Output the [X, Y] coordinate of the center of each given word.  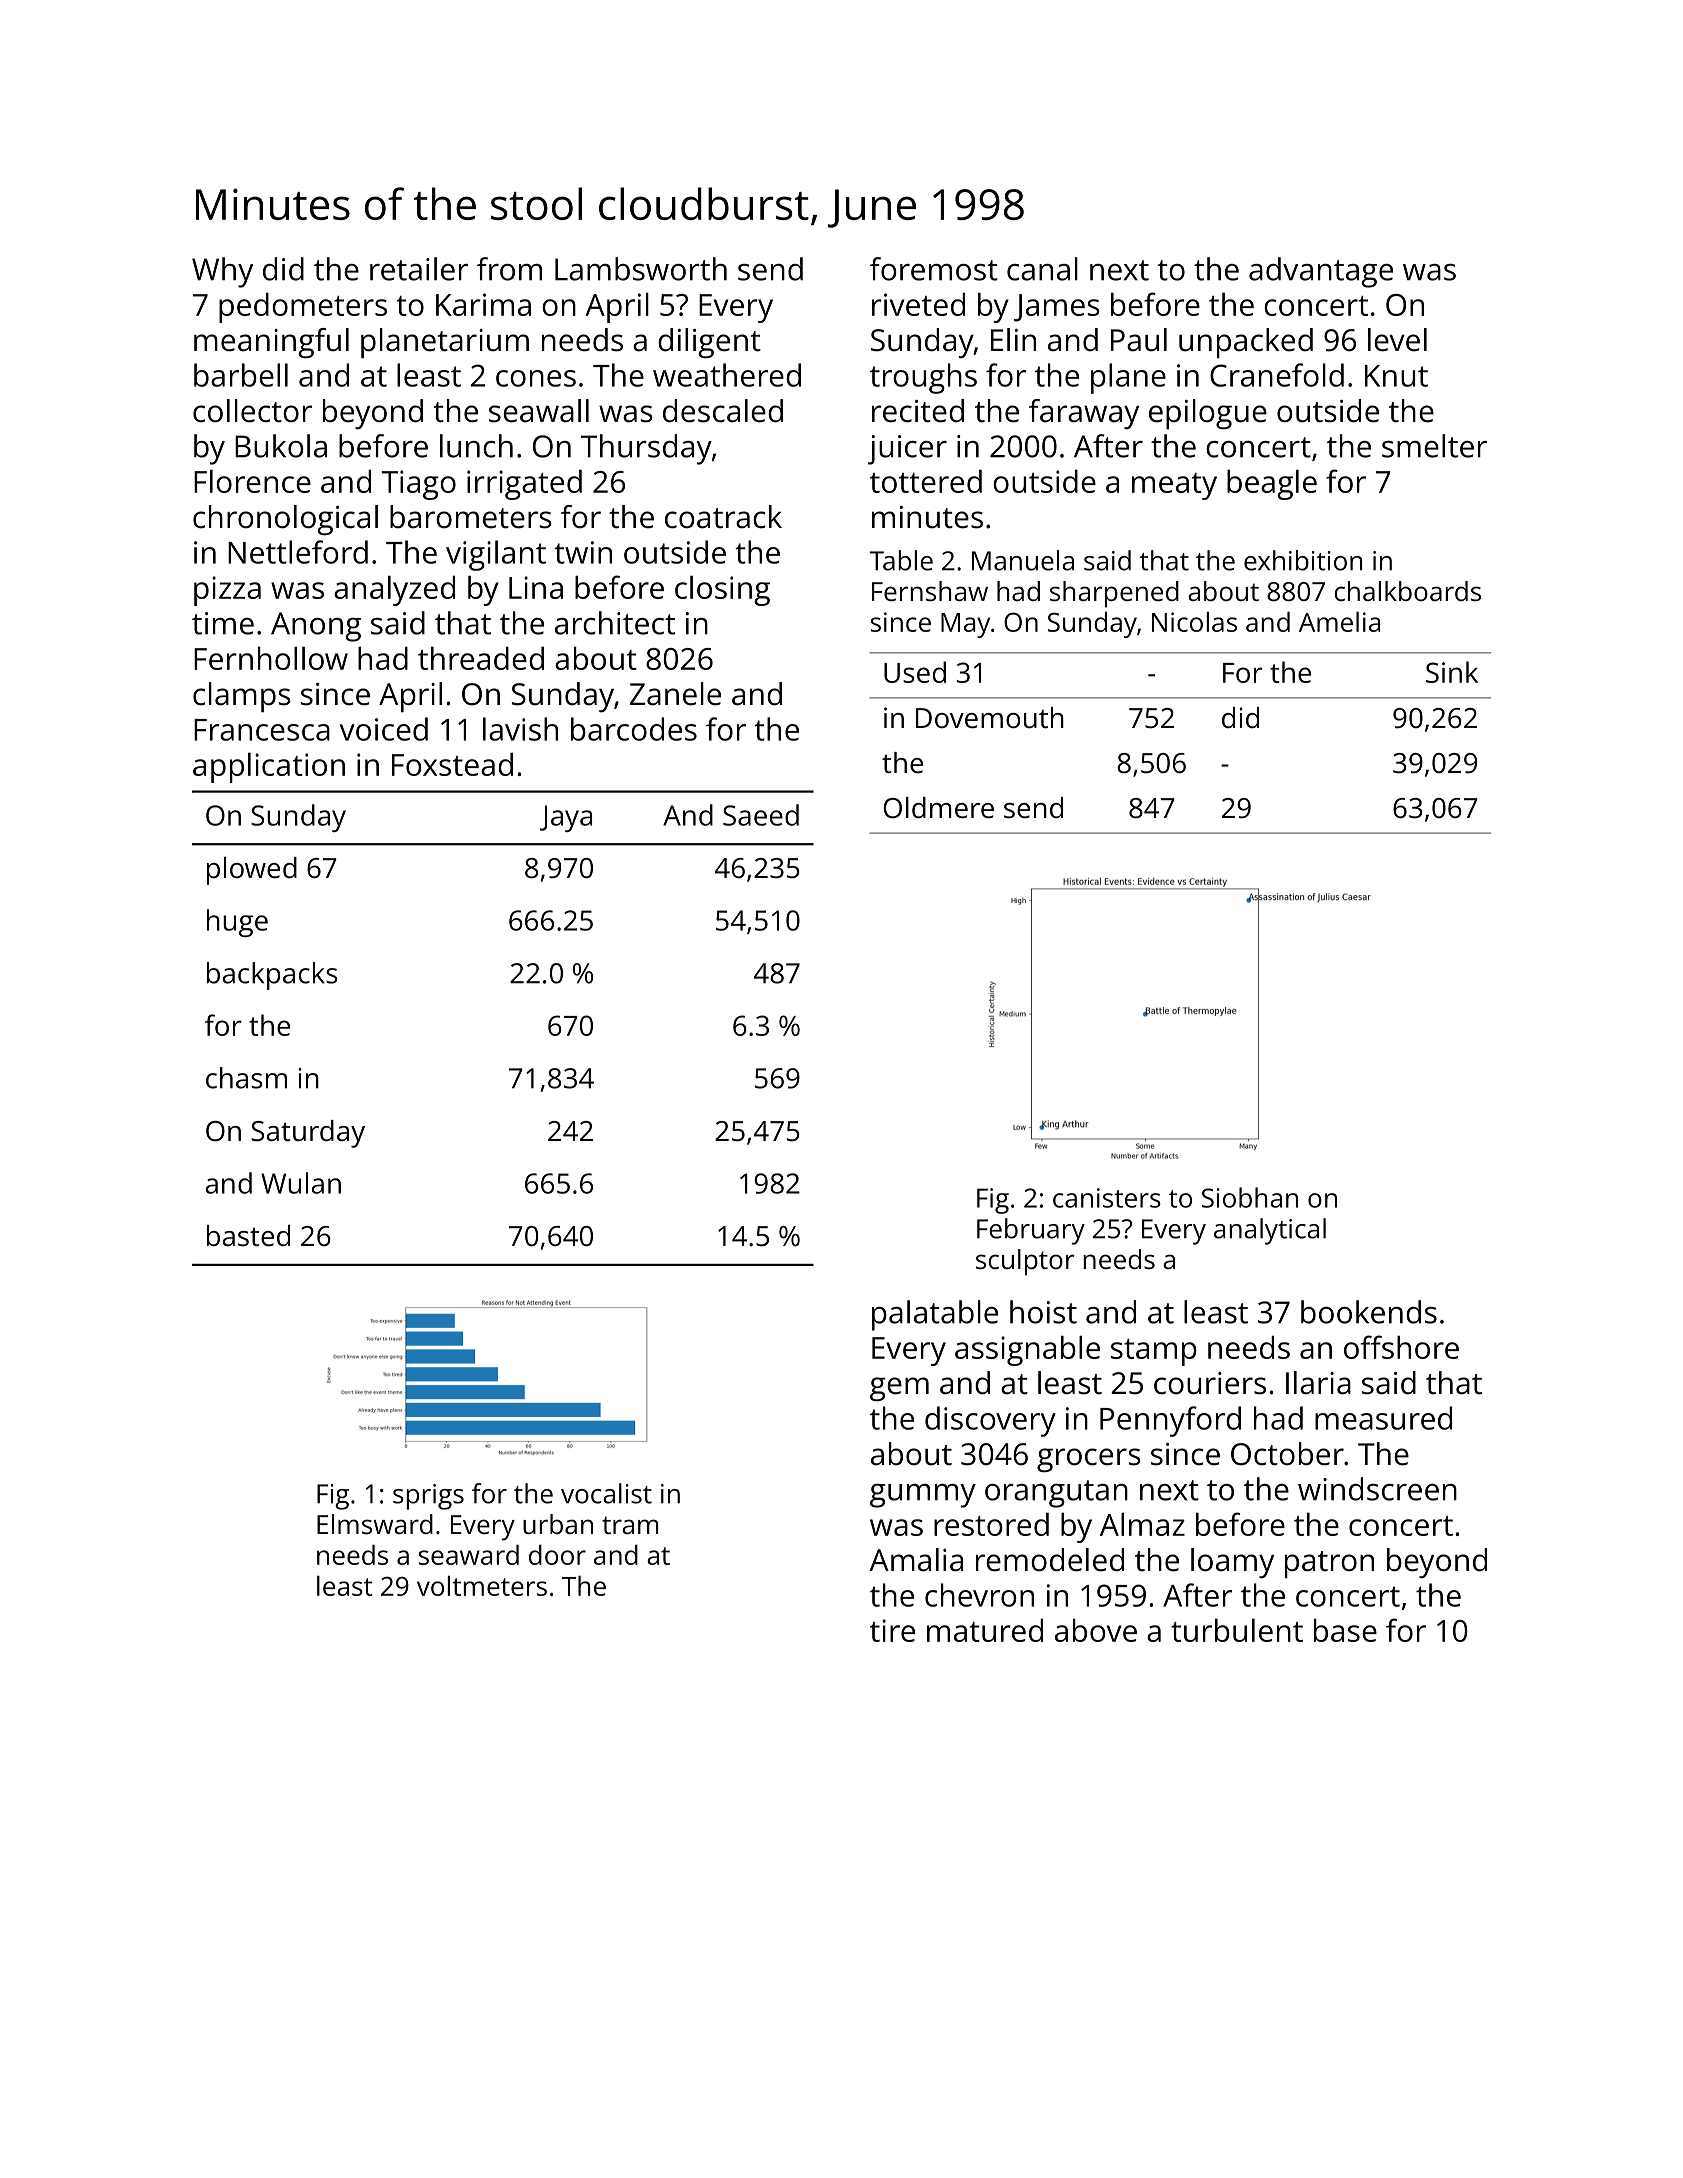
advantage [1321, 272]
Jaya [566, 818]
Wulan [301, 1183]
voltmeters [482, 1586]
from [509, 269]
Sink [1452, 672]
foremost [934, 269]
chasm [246, 1078]
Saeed [761, 815]
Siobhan [1250, 1197]
